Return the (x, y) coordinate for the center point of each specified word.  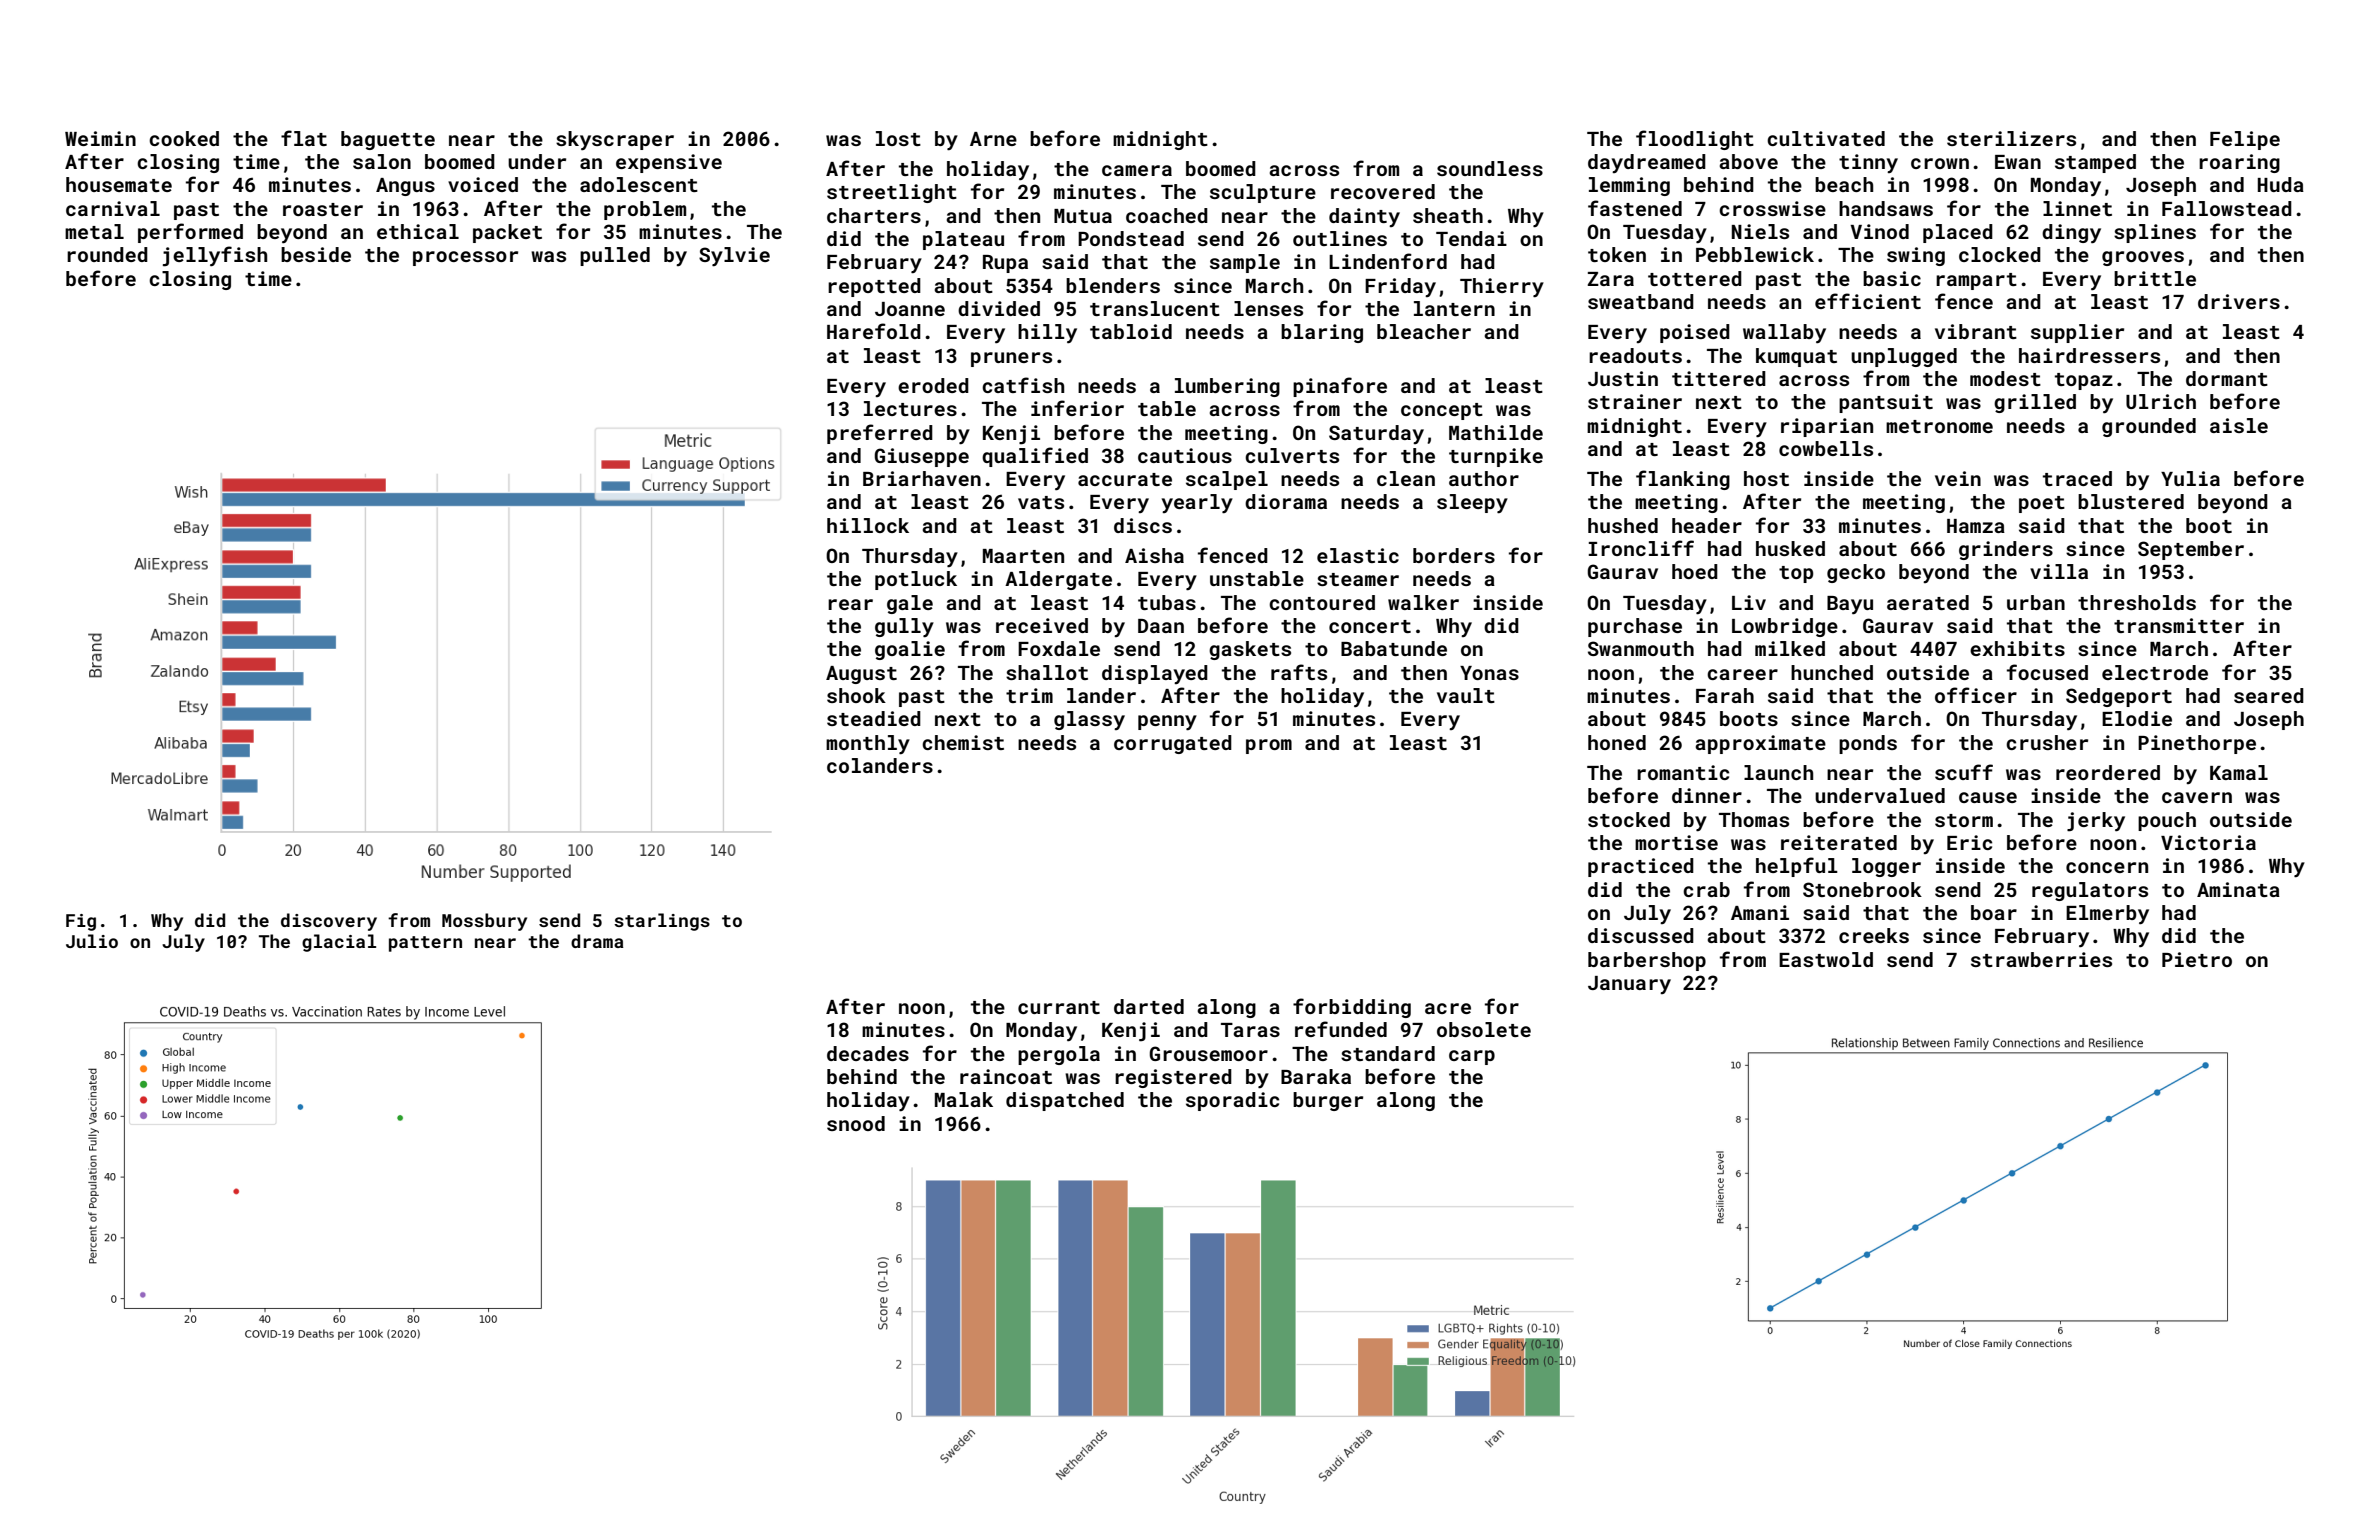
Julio (92, 941)
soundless (1490, 168)
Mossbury (484, 922)
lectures (910, 408)
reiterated (1839, 842)
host (1766, 478)
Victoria (2208, 842)
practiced (1641, 867)
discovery (329, 922)
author (1484, 478)
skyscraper (615, 140)
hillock (868, 525)
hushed (1623, 525)
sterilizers (2011, 138)
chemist (963, 742)
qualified (1035, 457)
